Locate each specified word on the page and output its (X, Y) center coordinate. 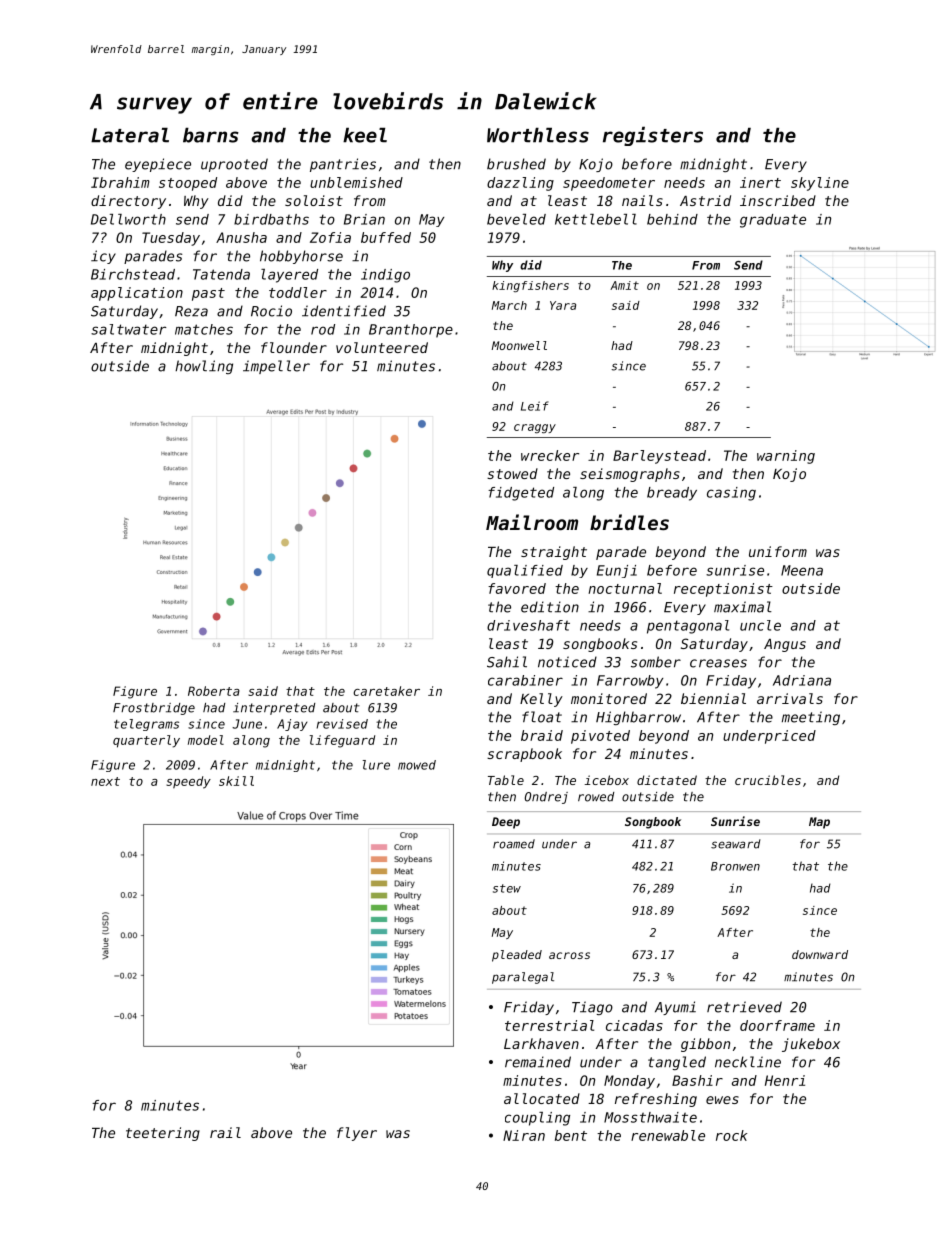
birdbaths (271, 219)
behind (672, 219)
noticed (567, 662)
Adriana (802, 680)
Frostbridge (154, 709)
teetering (163, 1134)
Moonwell (519, 345)
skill (236, 781)
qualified (525, 571)
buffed (386, 237)
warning (786, 457)
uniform (778, 551)
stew (507, 888)
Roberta (214, 691)
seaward (736, 844)
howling (204, 367)
